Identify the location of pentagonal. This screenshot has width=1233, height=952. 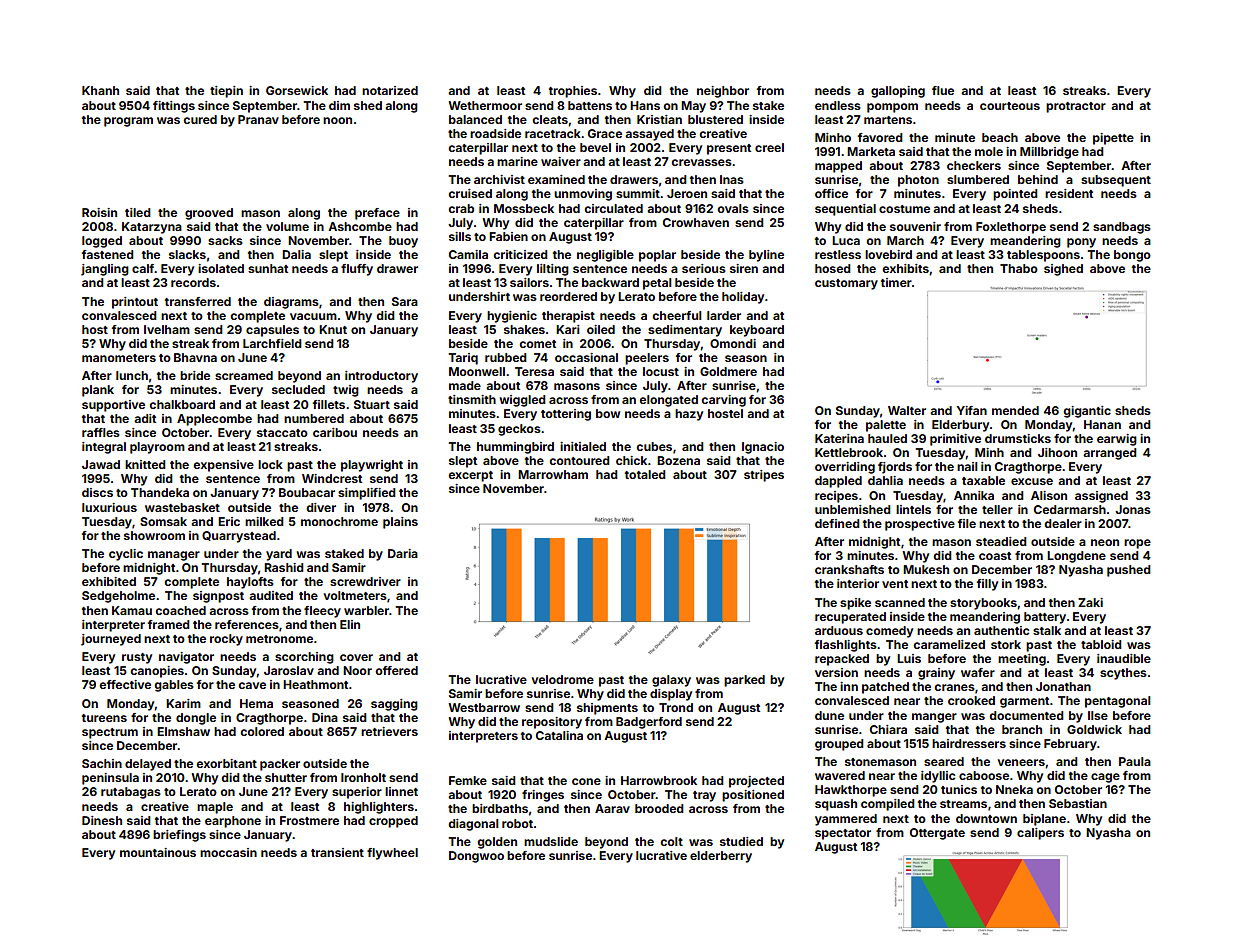
(1118, 702).
